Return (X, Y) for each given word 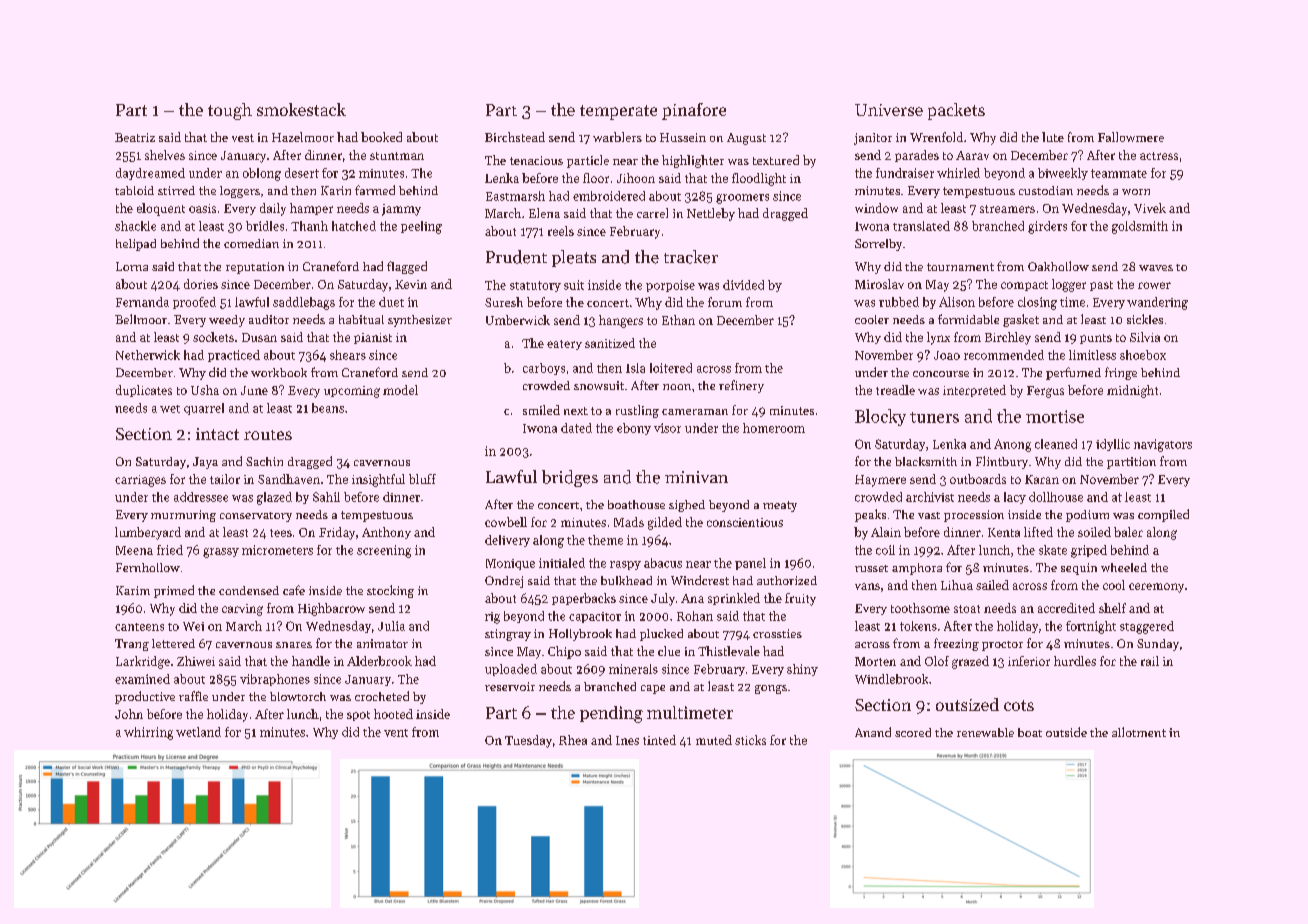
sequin (1079, 569)
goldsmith (1140, 227)
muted (714, 740)
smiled (541, 410)
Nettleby (711, 214)
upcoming (352, 392)
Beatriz (135, 137)
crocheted (382, 696)
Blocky (880, 417)
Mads (629, 522)
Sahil (326, 497)
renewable (985, 732)
